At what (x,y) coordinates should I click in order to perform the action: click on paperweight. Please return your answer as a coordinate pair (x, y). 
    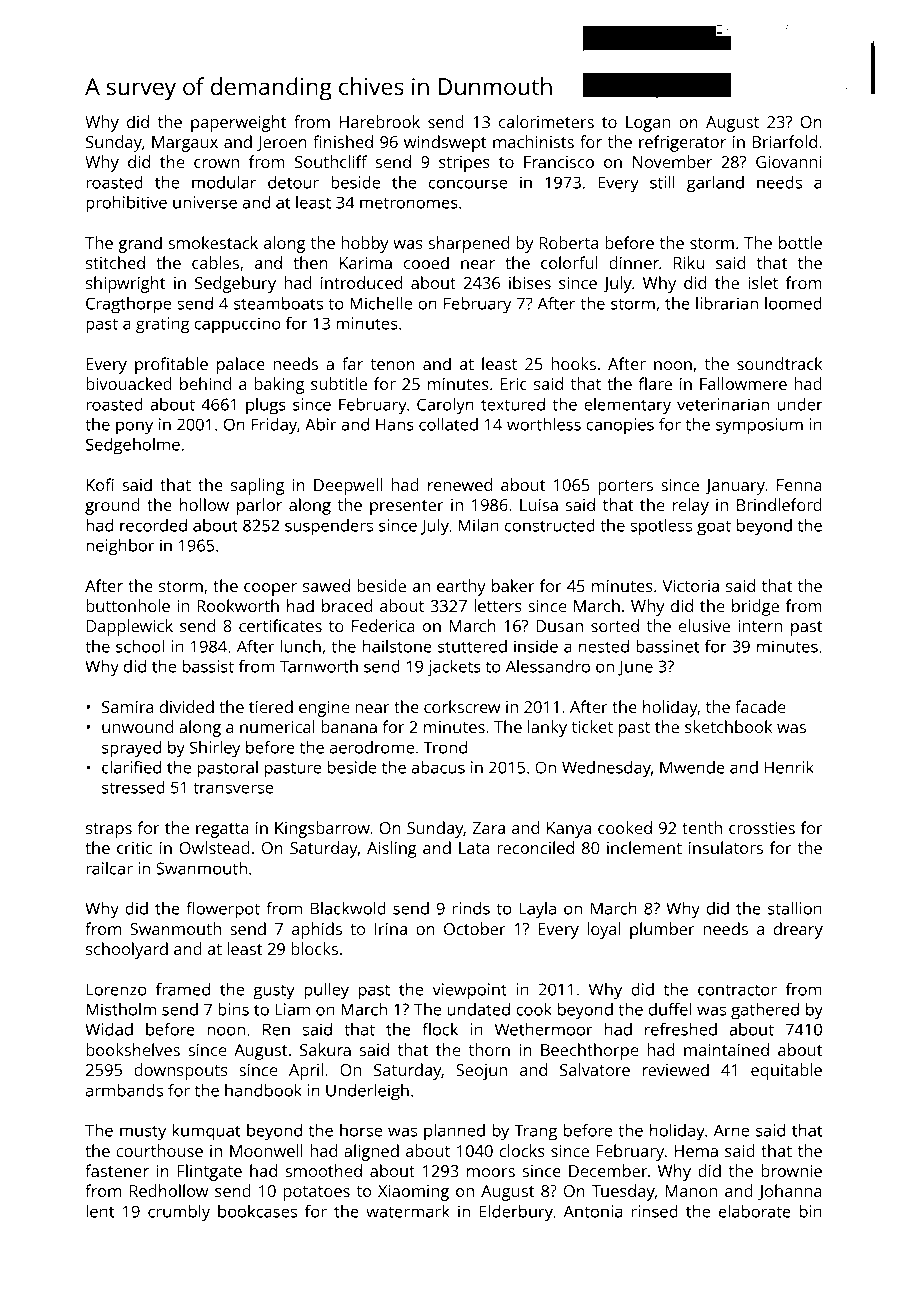
    Looking at the image, I should click on (238, 123).
